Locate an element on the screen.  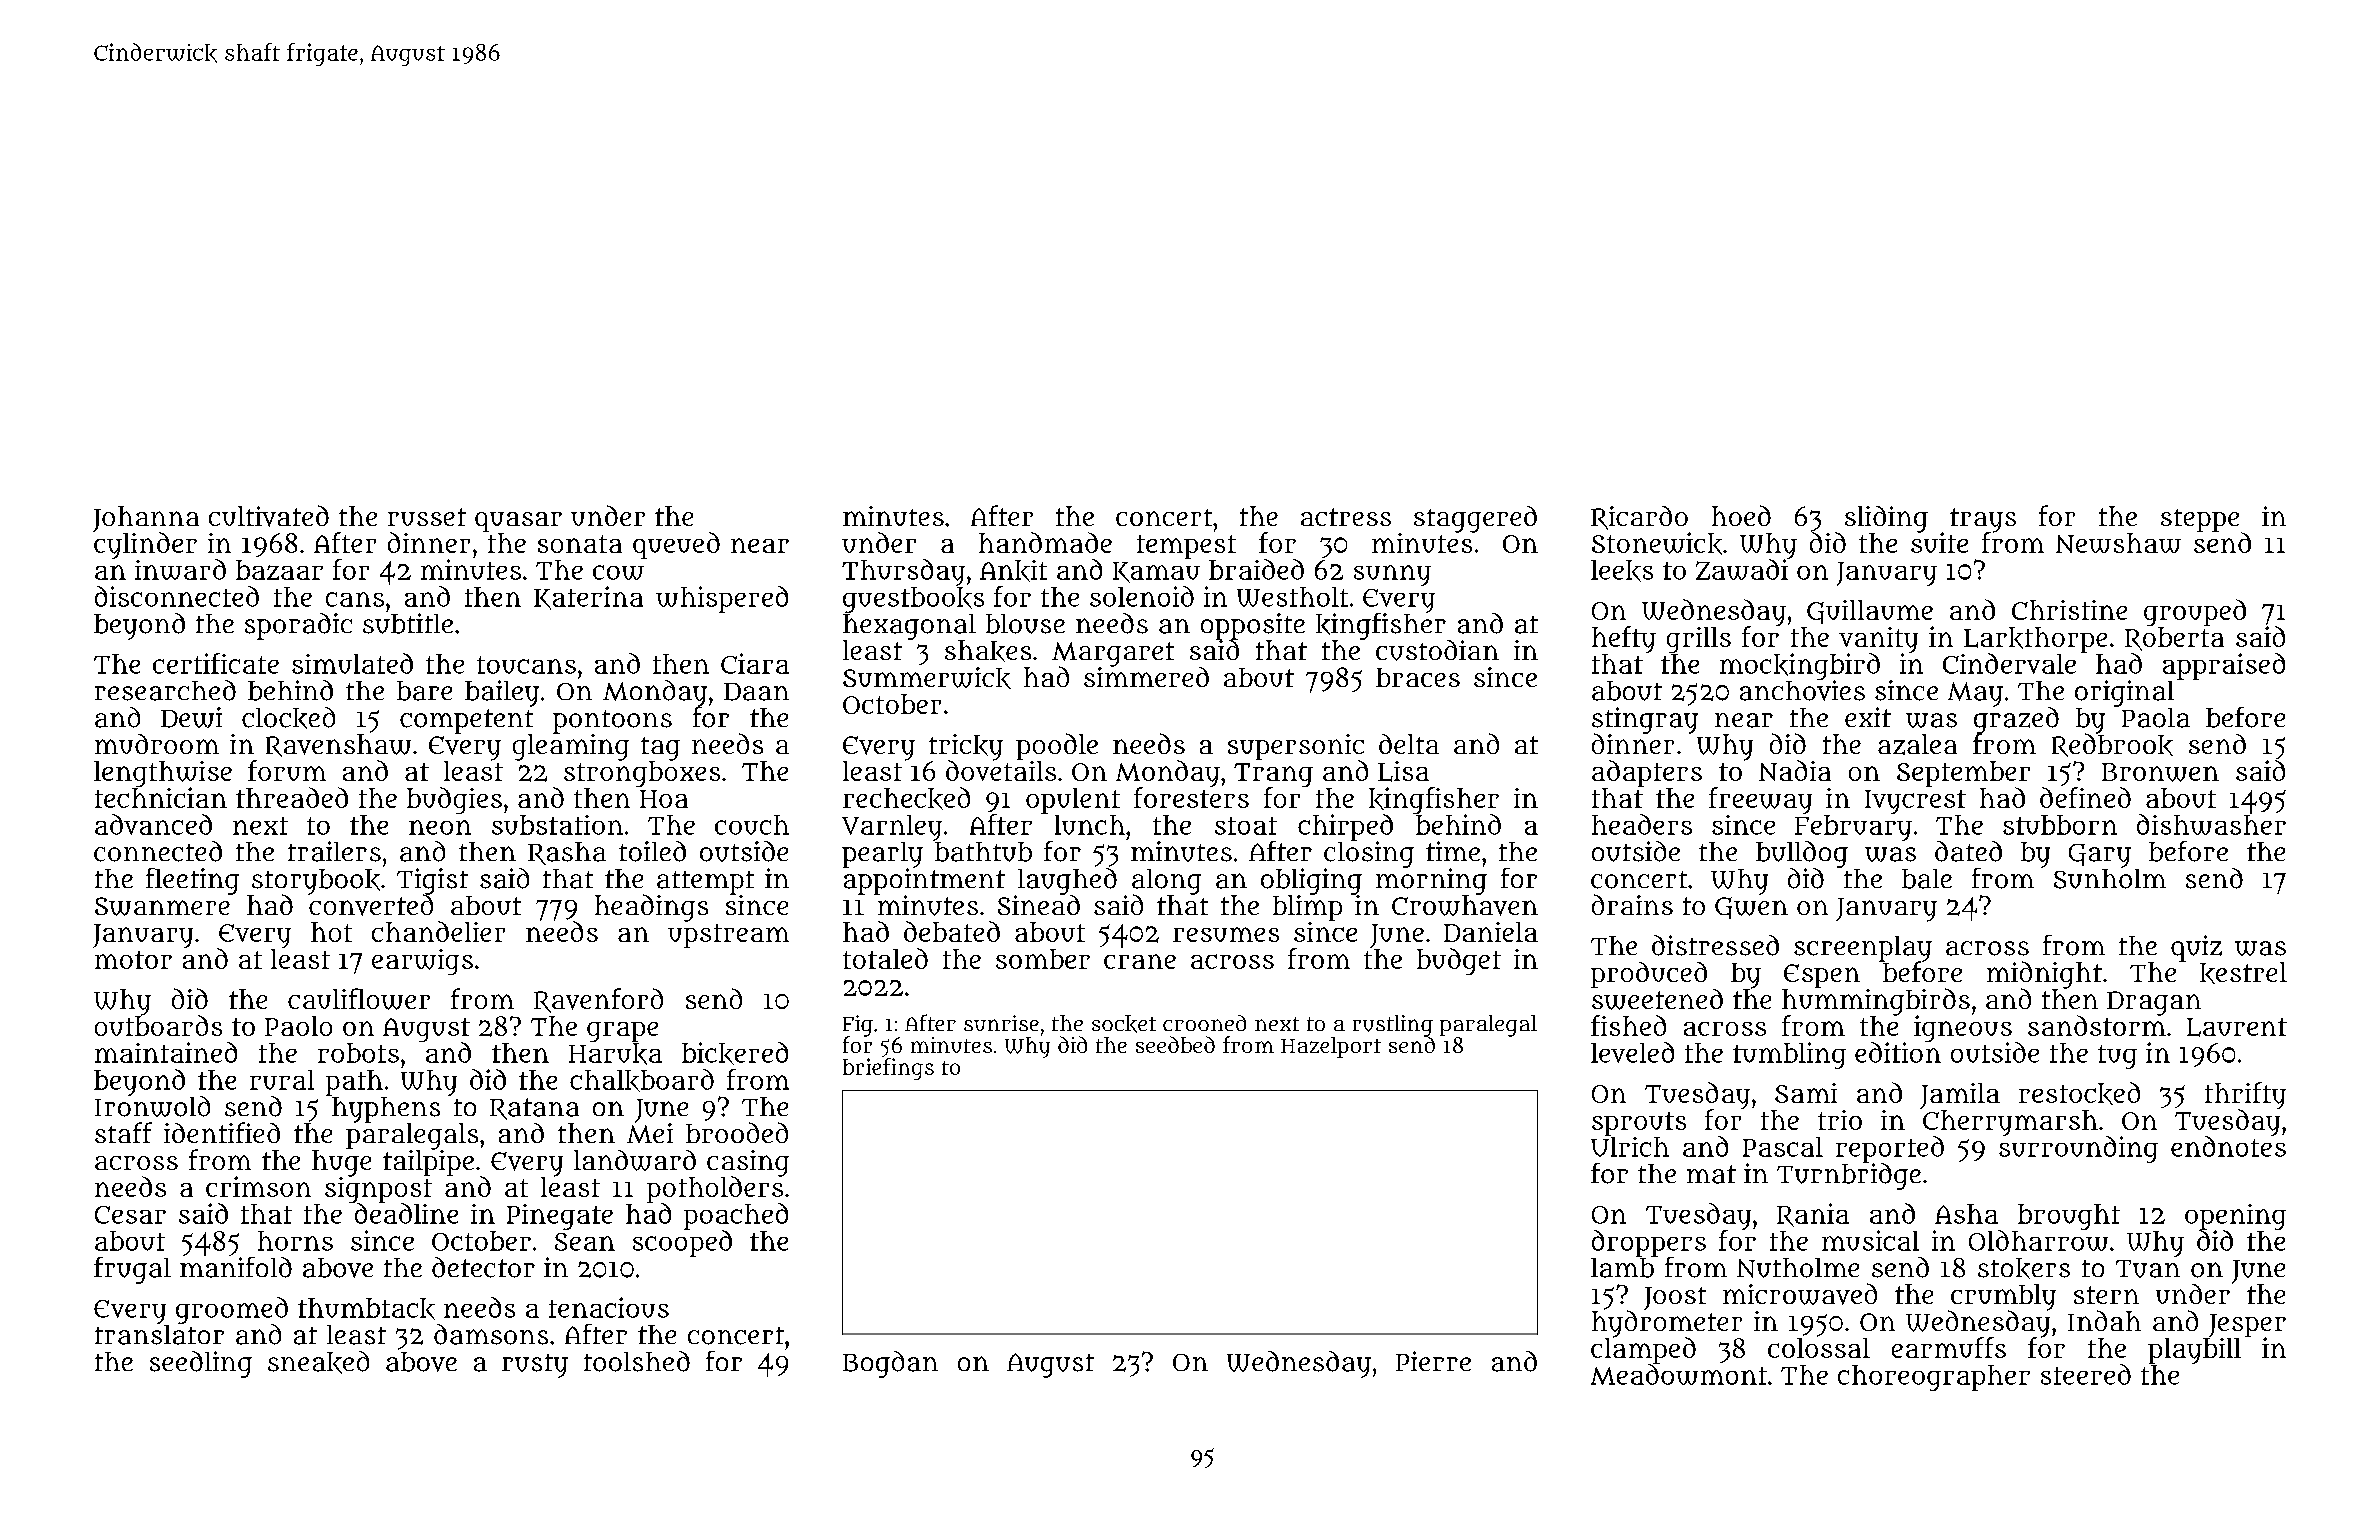
handmade is located at coordinates (1045, 542).
